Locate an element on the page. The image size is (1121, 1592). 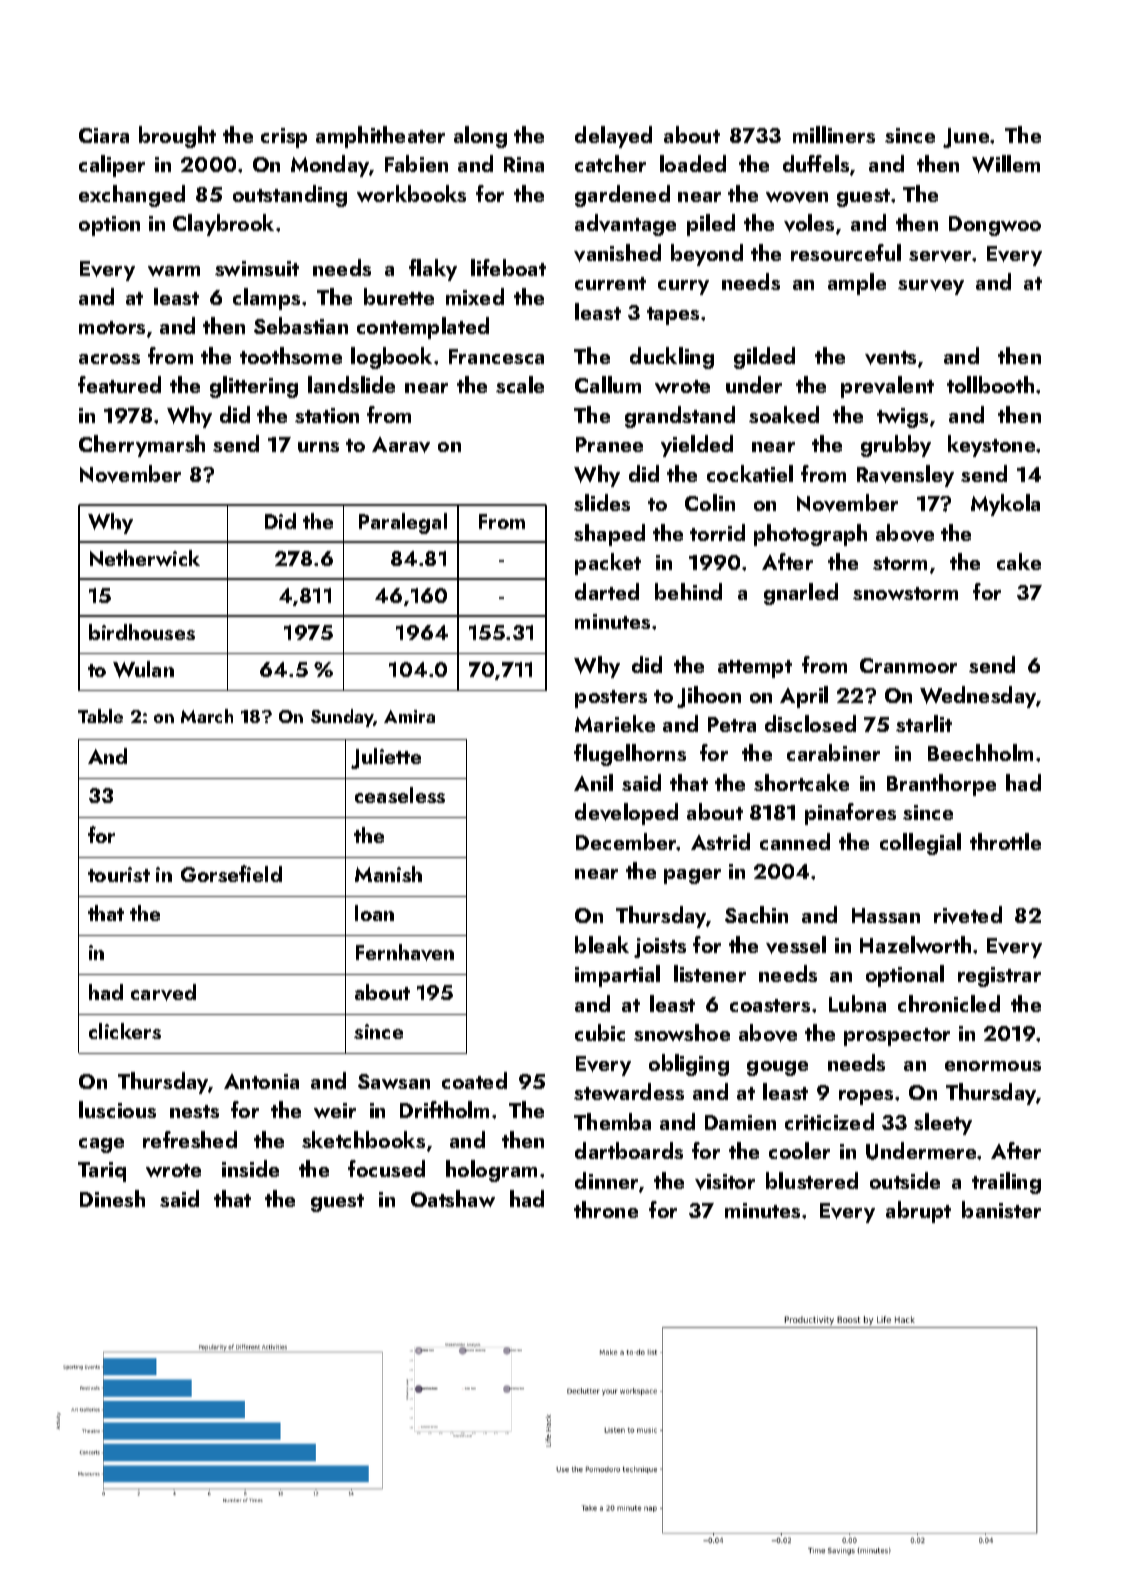
Table is located at coordinates (100, 716).
